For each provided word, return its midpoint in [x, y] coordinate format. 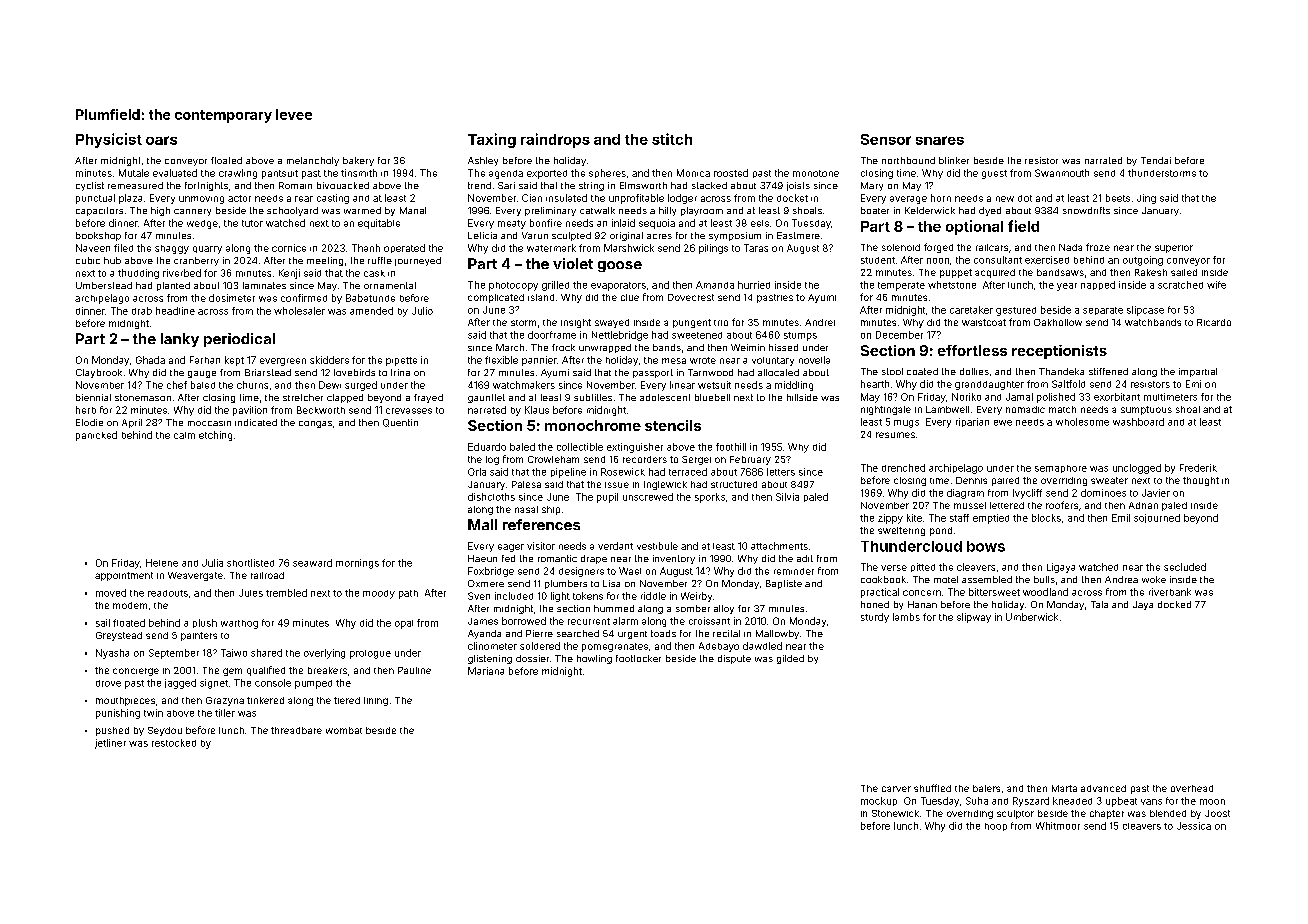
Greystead [119, 636]
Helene [162, 563]
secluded [1185, 567]
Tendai [1156, 160]
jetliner [110, 744]
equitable [379, 224]
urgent [632, 635]
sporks [710, 498]
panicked [96, 436]
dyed [990, 211]
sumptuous [1146, 410]
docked [1174, 604]
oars [161, 140]
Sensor [886, 139]
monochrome [593, 425]
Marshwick [629, 248]
